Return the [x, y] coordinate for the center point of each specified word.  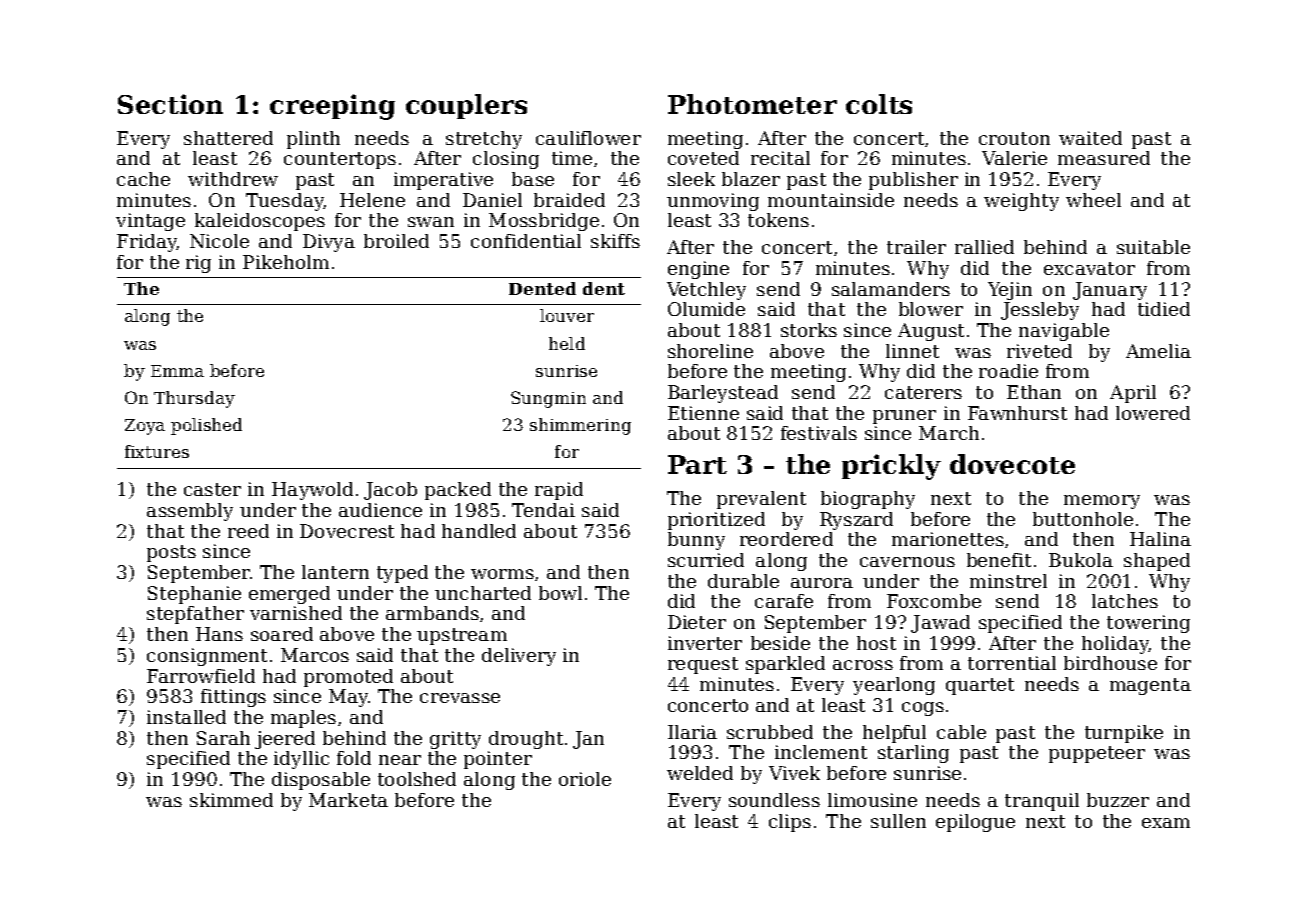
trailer [916, 247]
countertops [340, 160]
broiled [396, 241]
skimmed [231, 800]
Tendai [543, 510]
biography [868, 500]
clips [790, 823]
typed [402, 574]
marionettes [948, 539]
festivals [819, 433]
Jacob [390, 491]
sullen [898, 821]
